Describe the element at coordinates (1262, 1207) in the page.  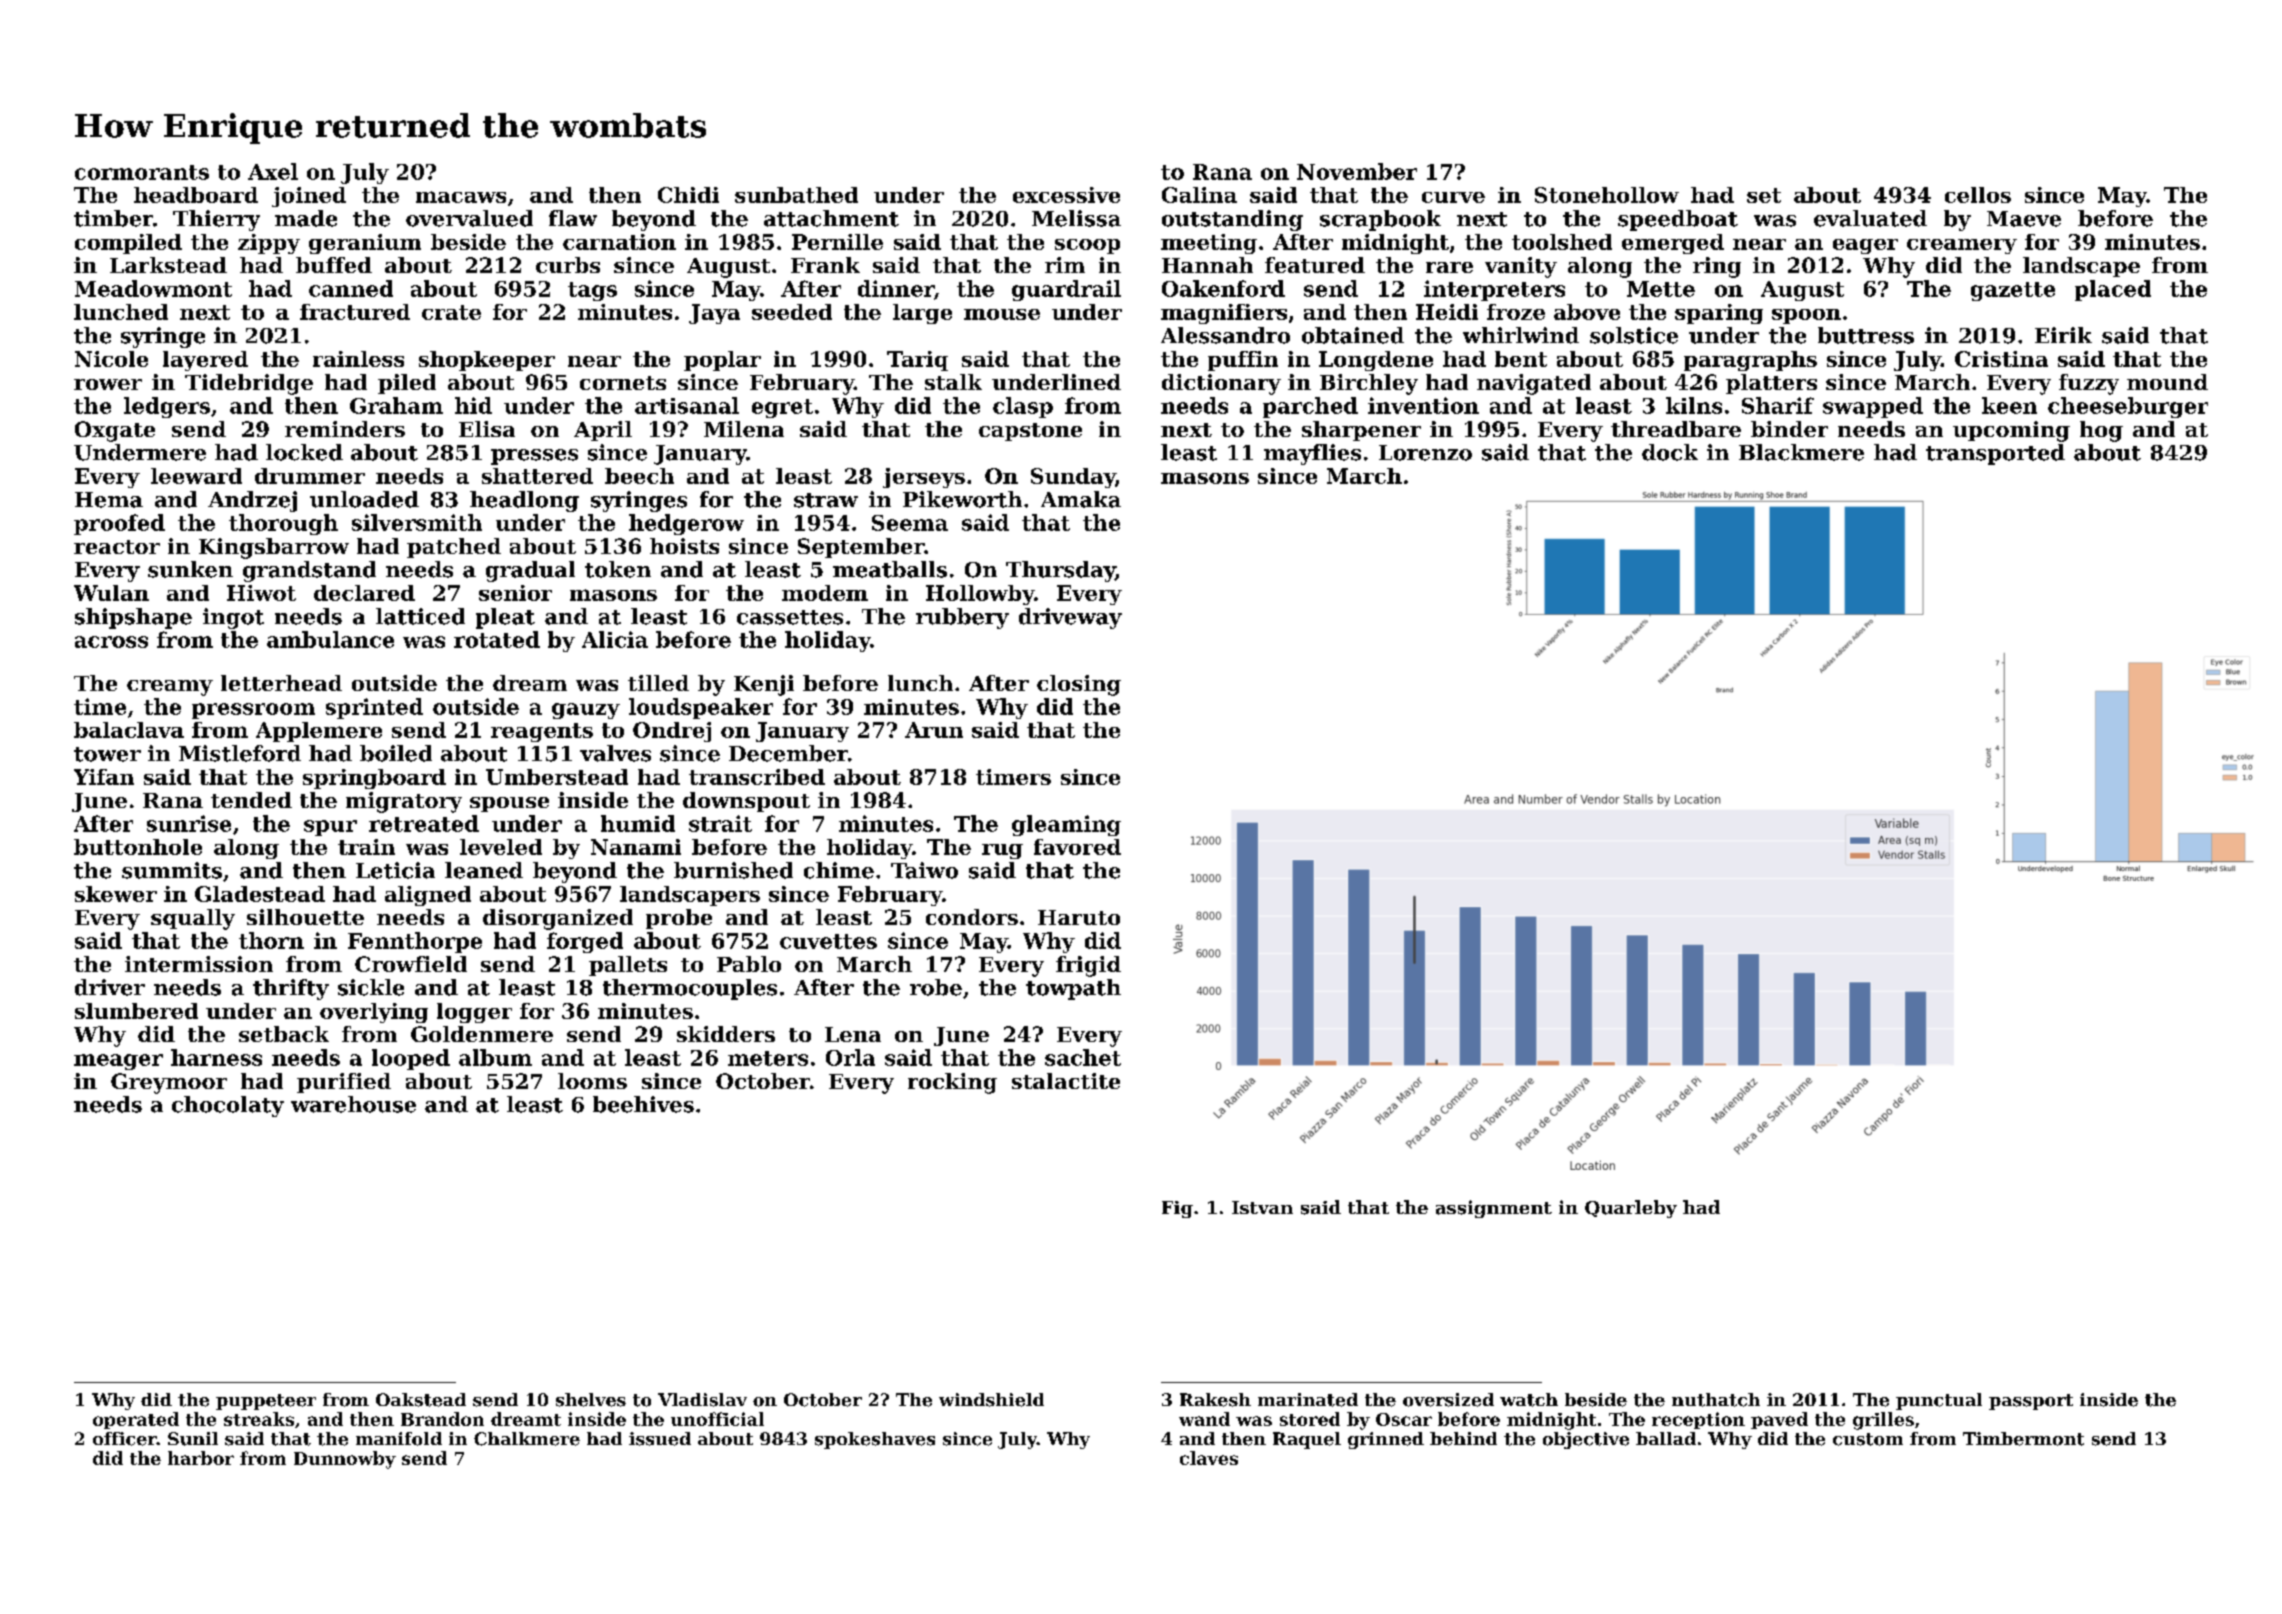
I see `Istvan` at that location.
